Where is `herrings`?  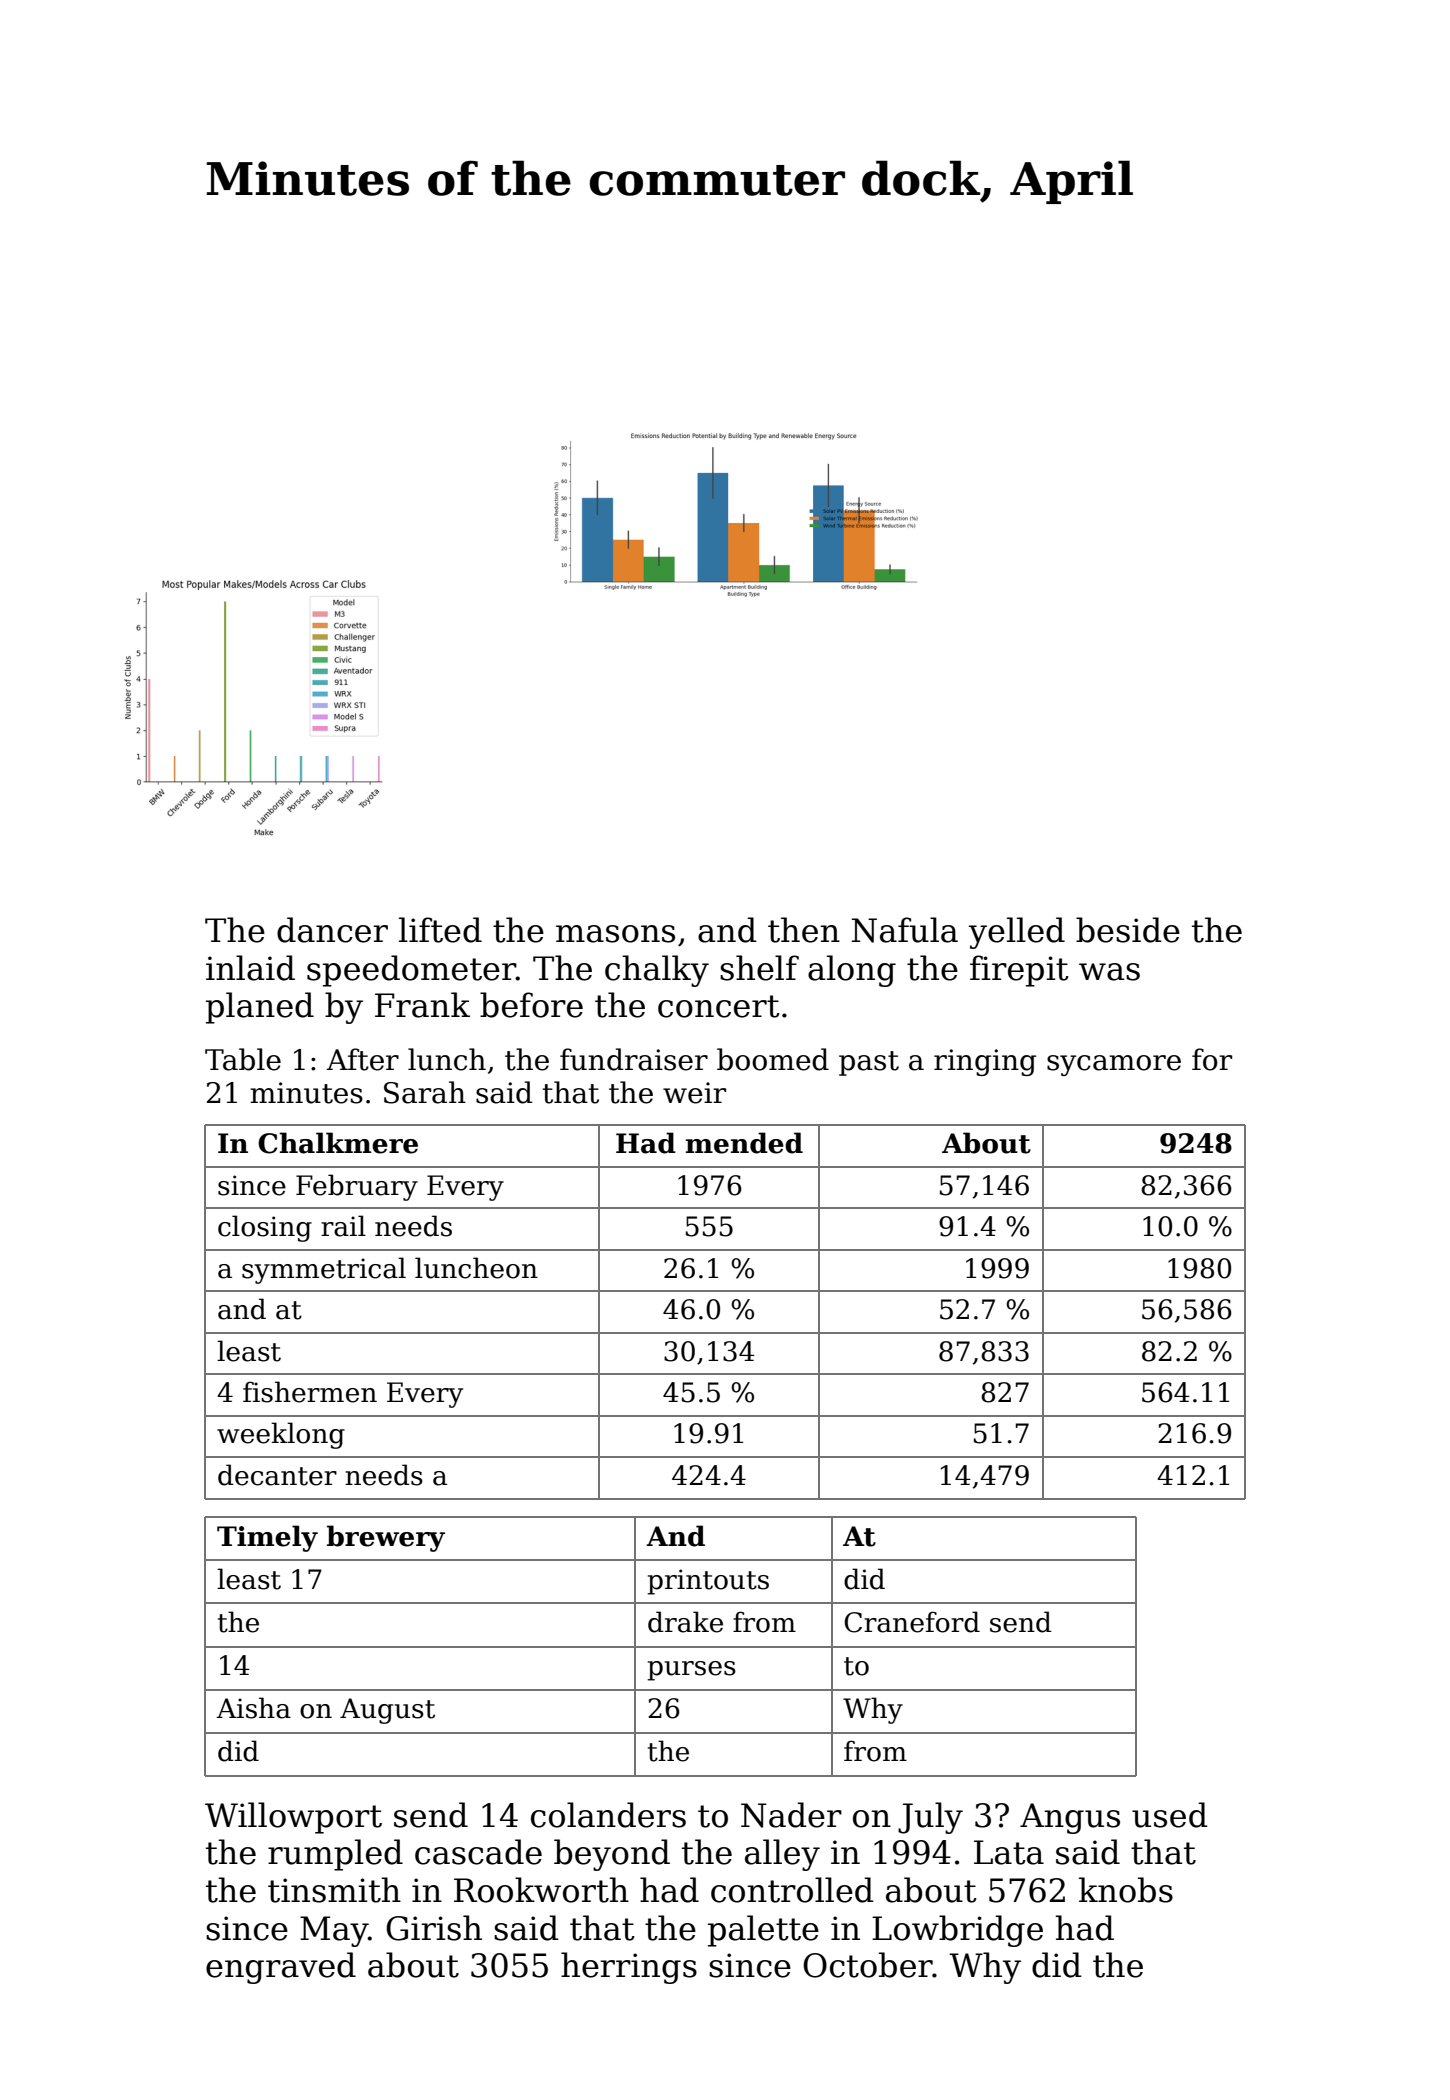
herrings is located at coordinates (629, 1968).
